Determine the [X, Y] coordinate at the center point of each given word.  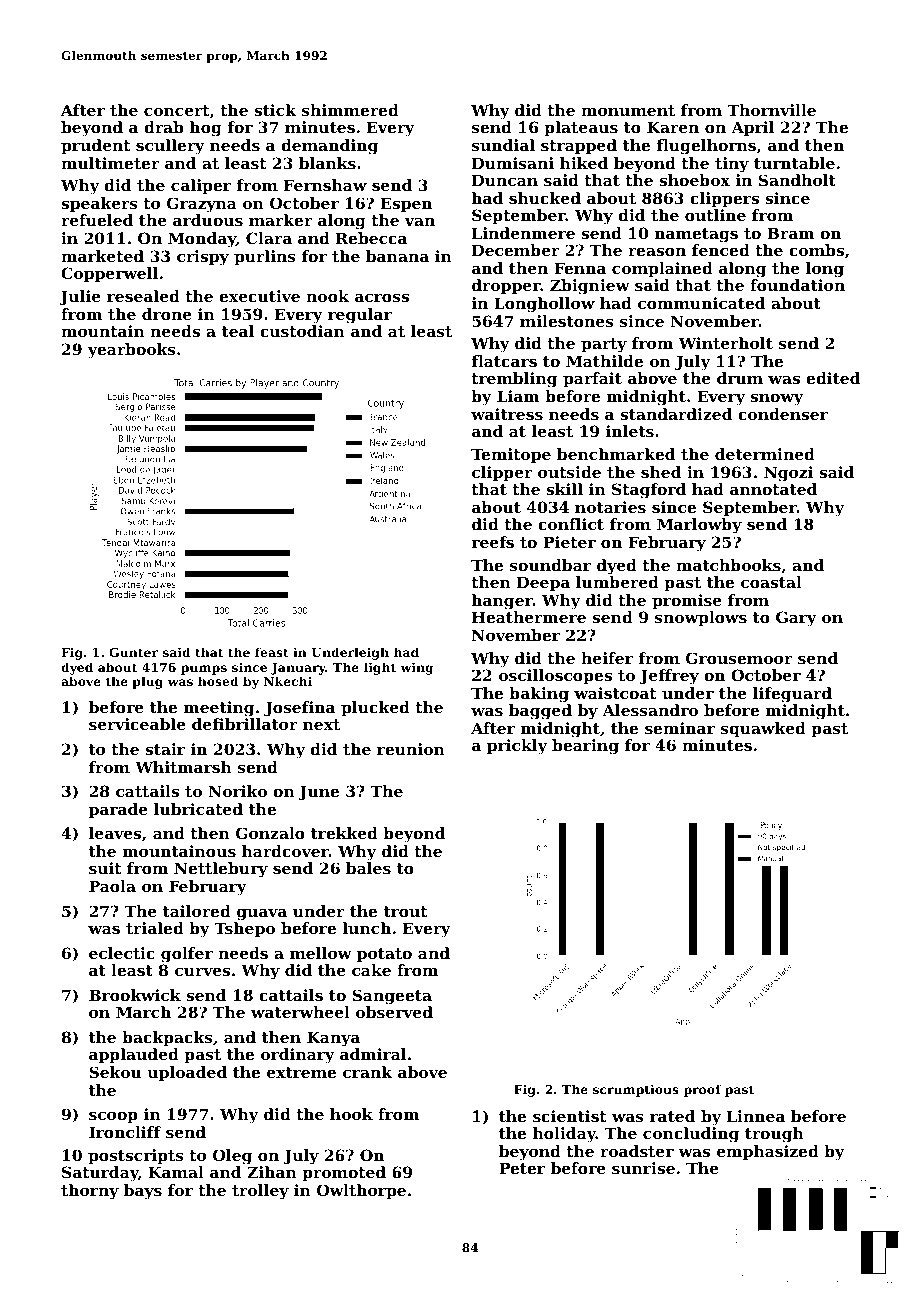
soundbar [550, 565]
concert [176, 110]
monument [628, 110]
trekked [344, 833]
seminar [680, 728]
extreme [301, 1072]
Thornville [771, 110]
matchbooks [728, 565]
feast [272, 652]
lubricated [198, 809]
